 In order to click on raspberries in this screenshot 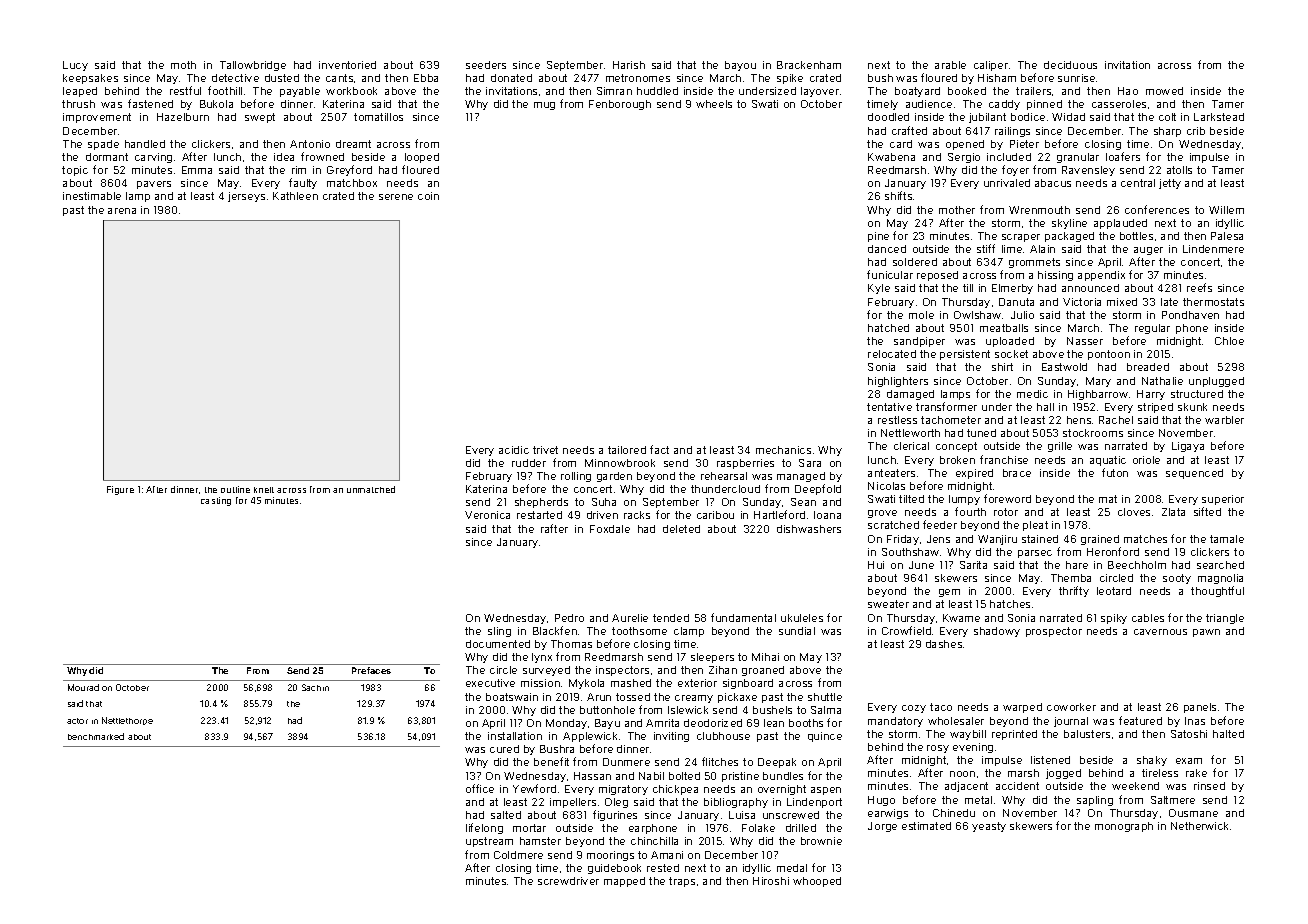, I will do `click(745, 464)`.
